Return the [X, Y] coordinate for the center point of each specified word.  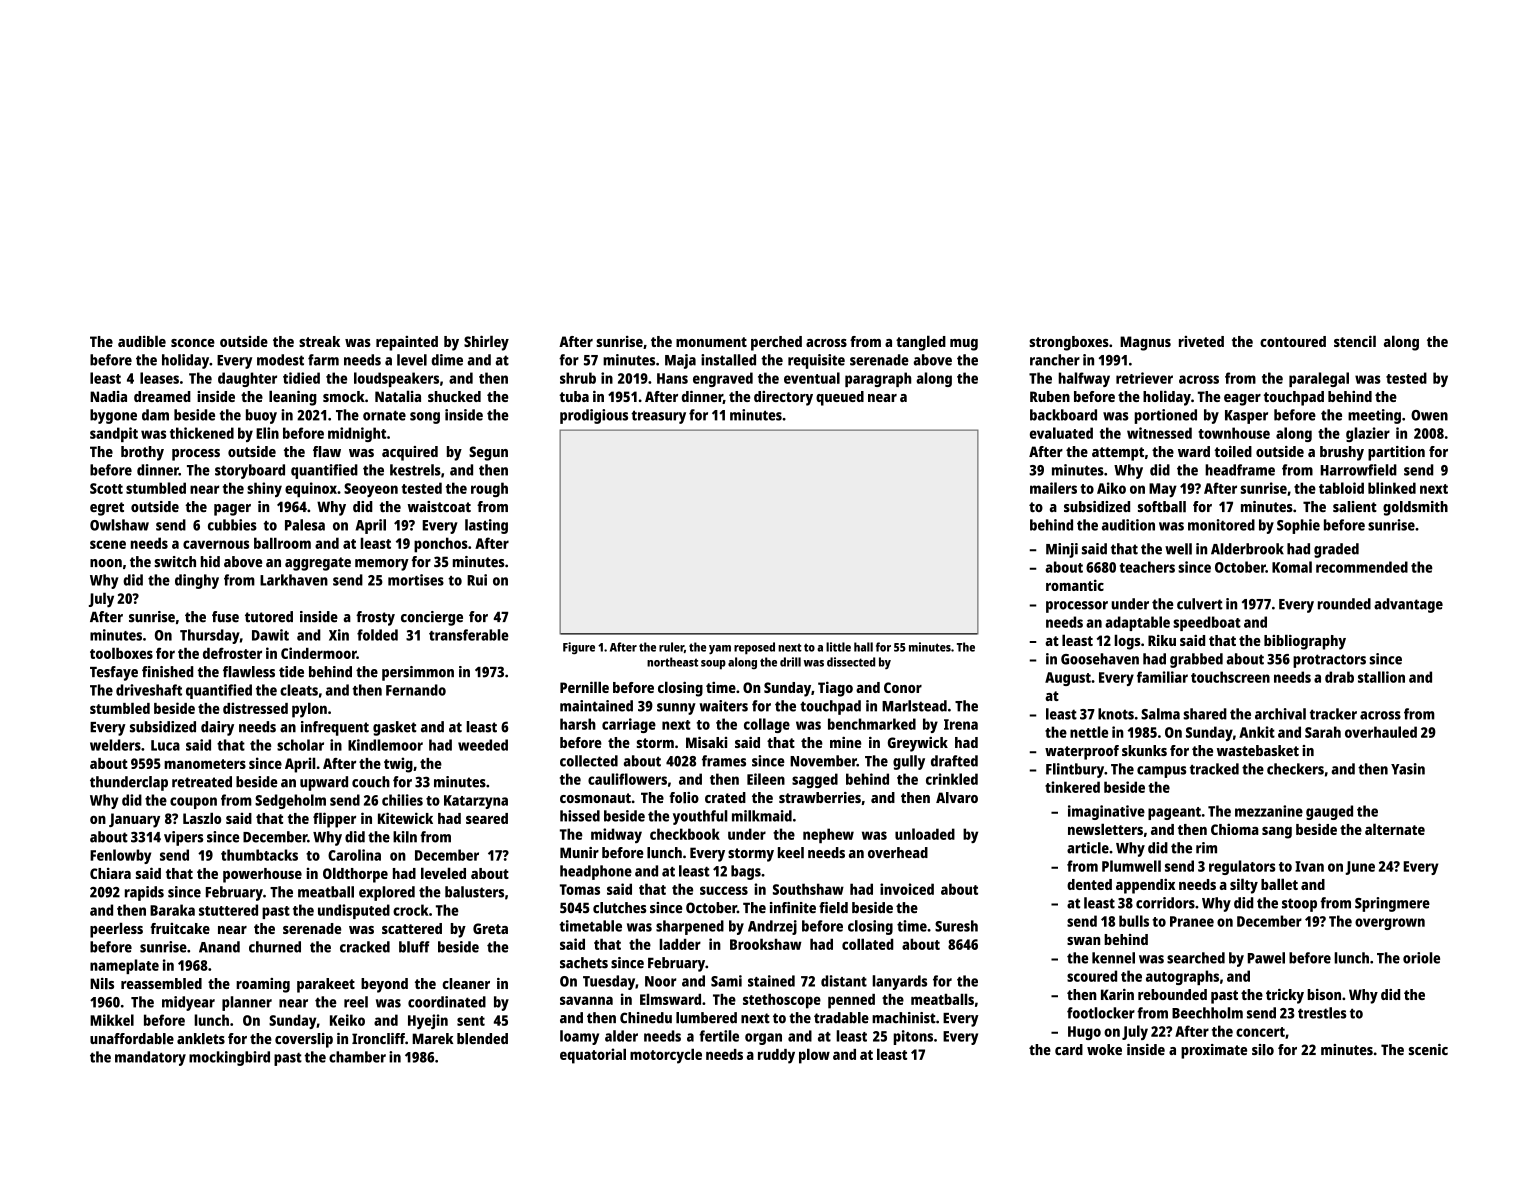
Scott [106, 488]
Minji [1062, 550]
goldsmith [1415, 508]
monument [711, 342]
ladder [680, 944]
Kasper [1246, 417]
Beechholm [1207, 1013]
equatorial [593, 1056]
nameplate [124, 966]
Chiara [110, 873]
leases [159, 378]
